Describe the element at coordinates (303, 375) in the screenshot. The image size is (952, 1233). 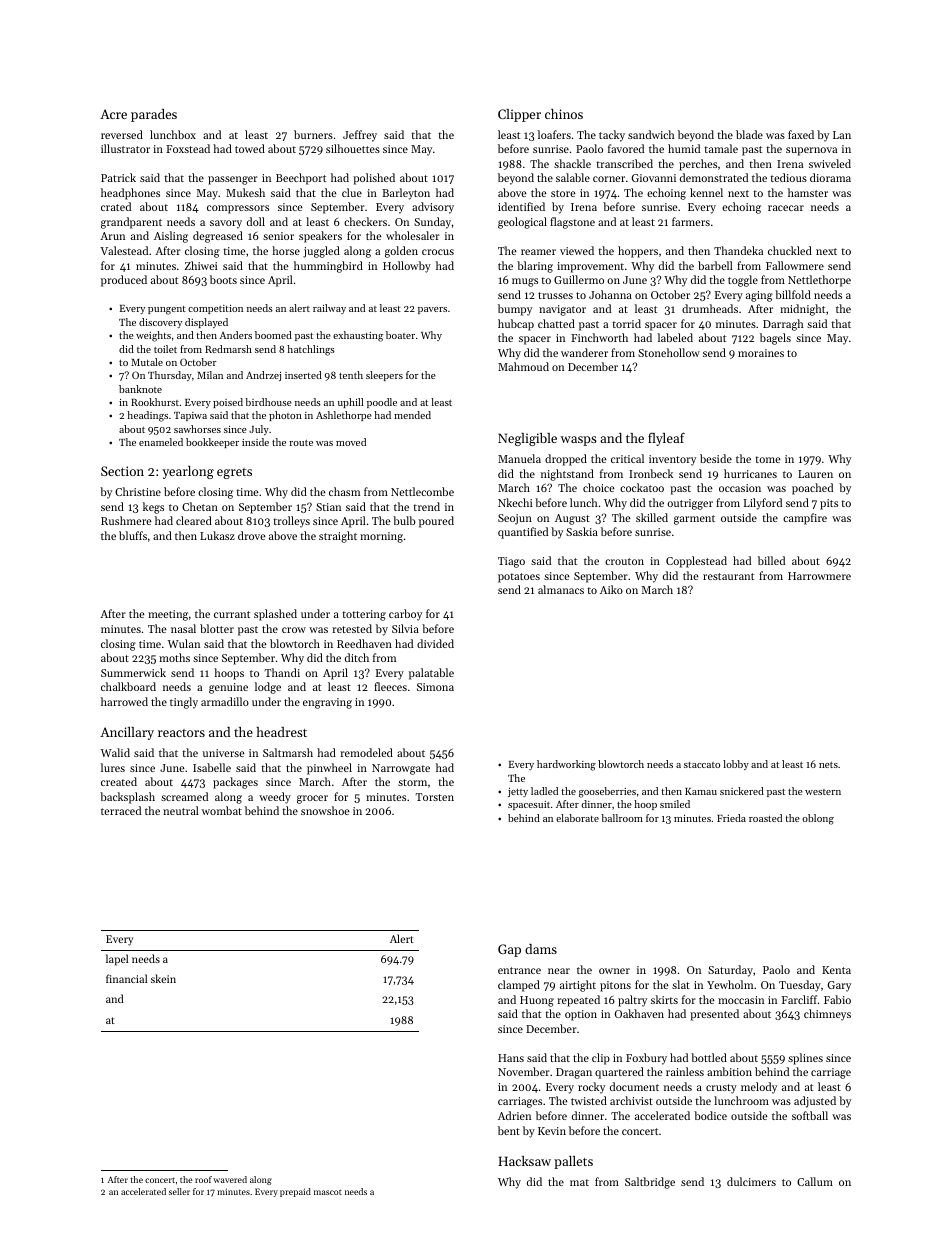
I see `inserted` at that location.
